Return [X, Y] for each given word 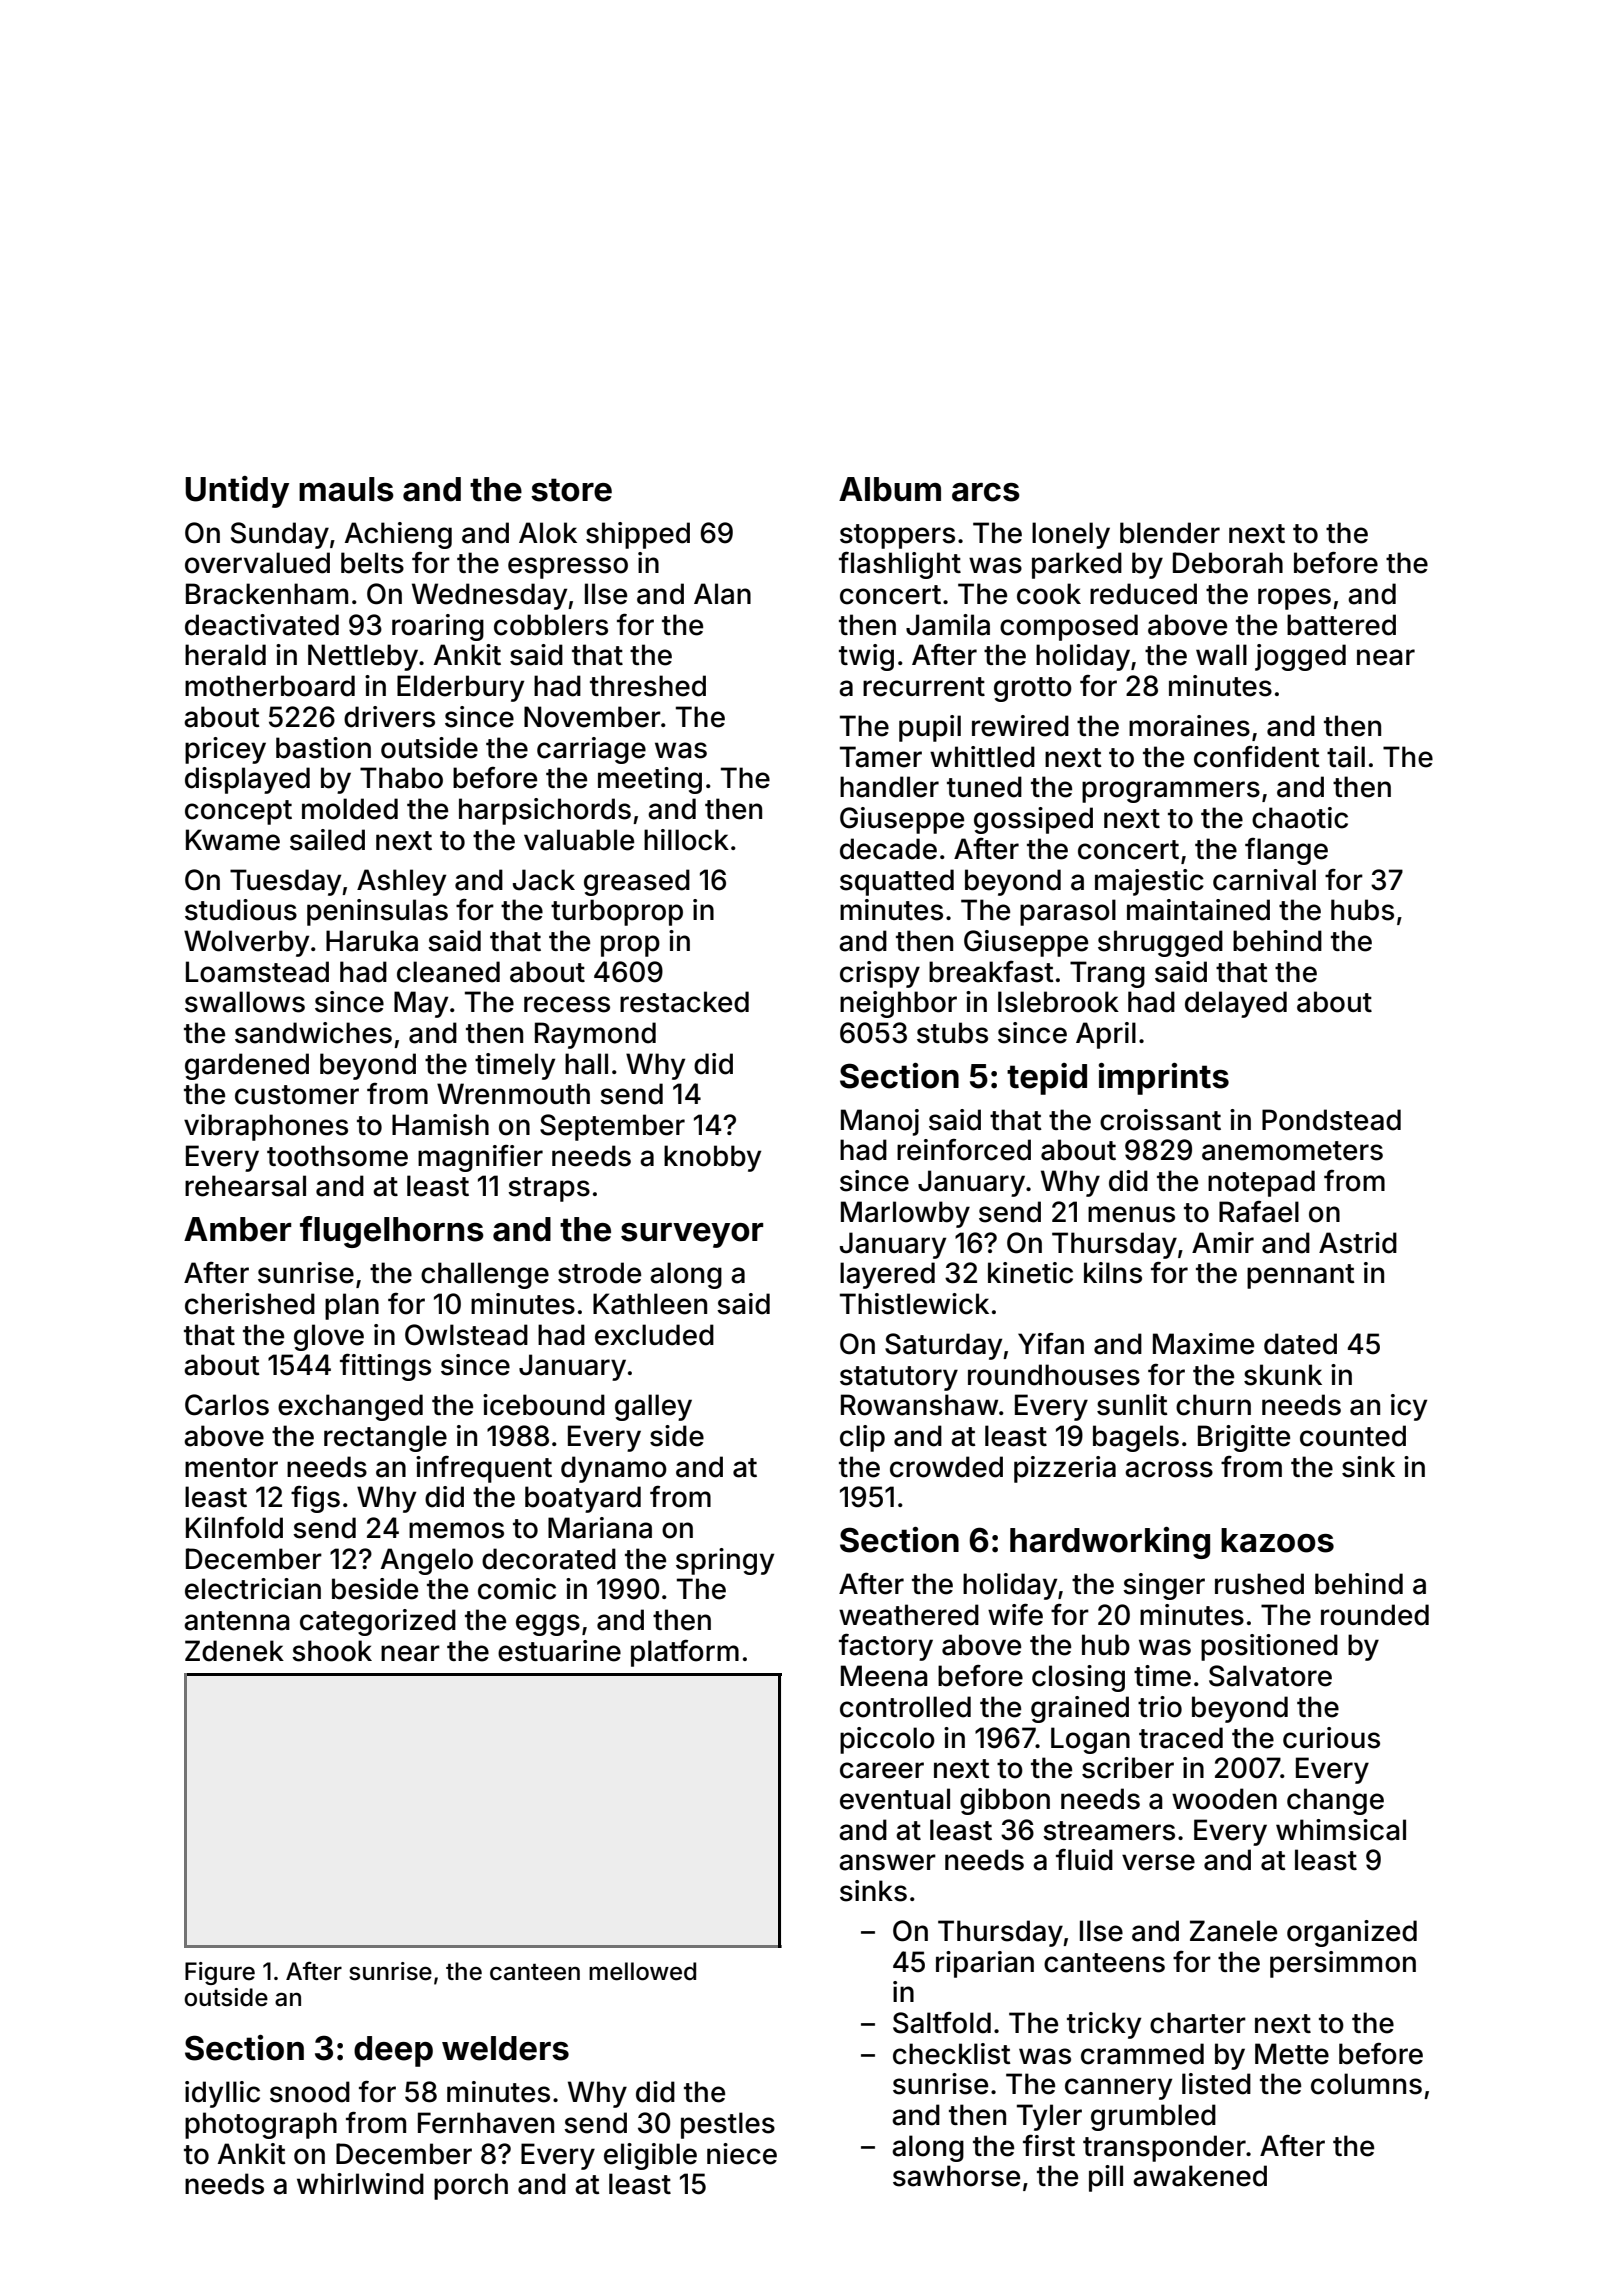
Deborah [1228, 563]
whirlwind [360, 2184]
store [571, 490]
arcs [986, 492]
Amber [237, 1229]
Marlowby [905, 1214]
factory [886, 1647]
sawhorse [956, 2176]
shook [332, 1651]
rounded [1375, 1615]
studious [241, 910]
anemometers [1292, 1151]
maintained [1198, 910]
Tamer [881, 757]
